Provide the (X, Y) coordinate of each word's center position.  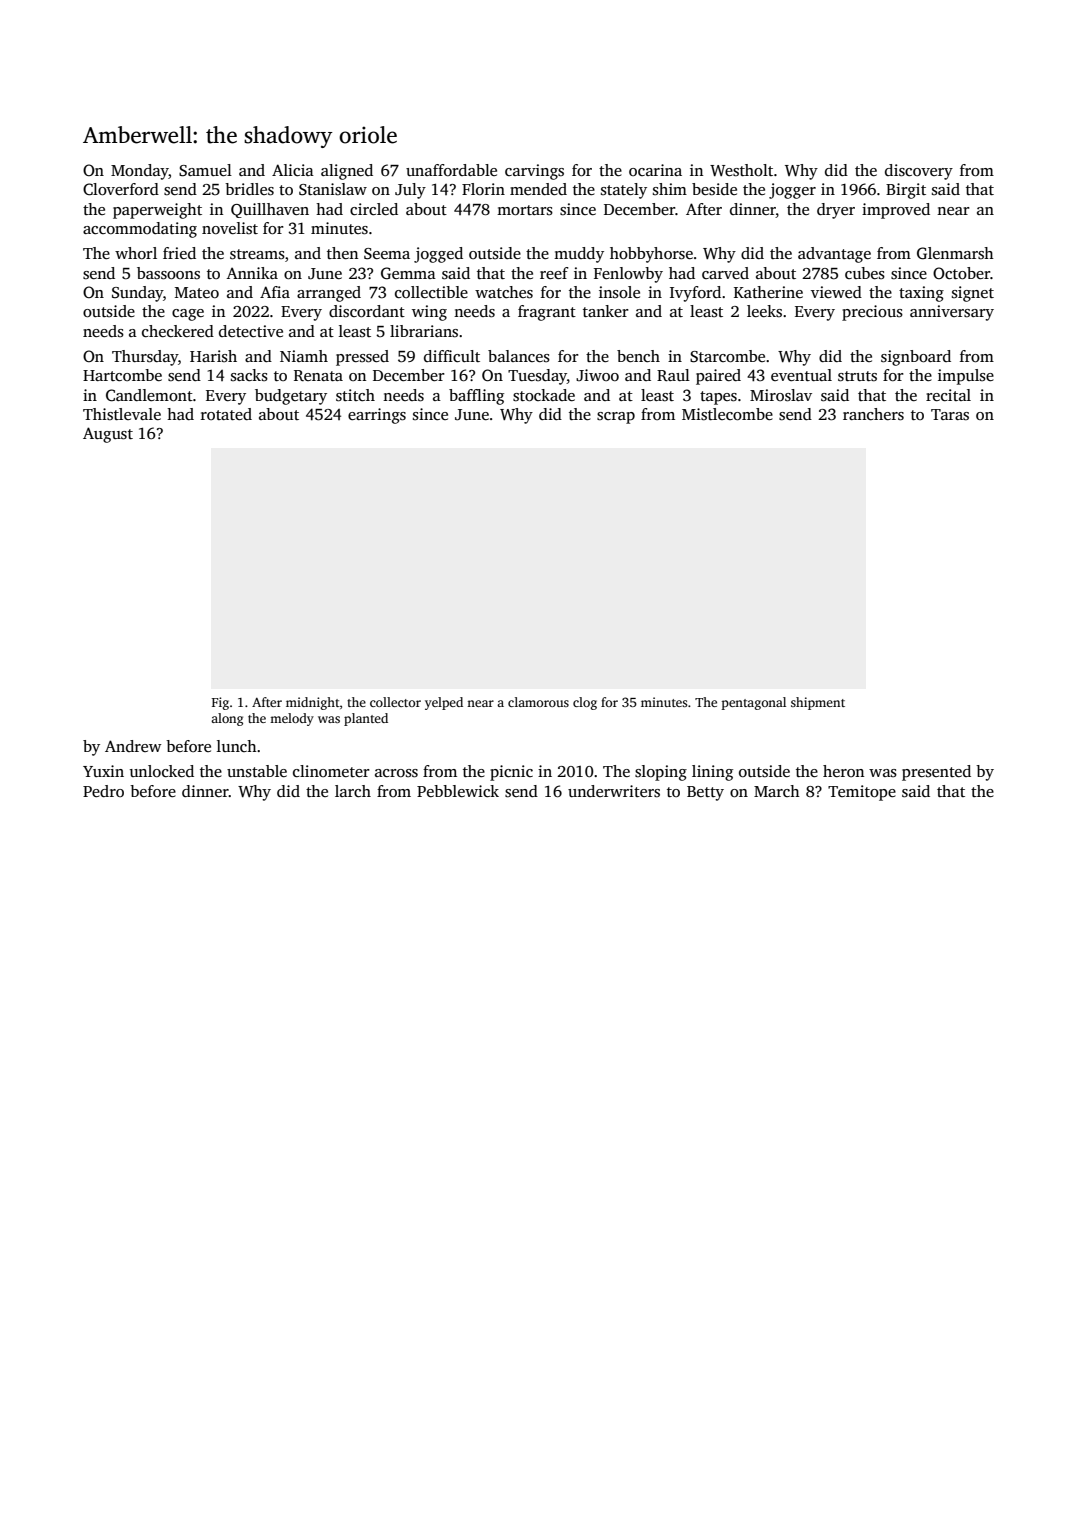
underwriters (614, 791)
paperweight (157, 211)
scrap (616, 418)
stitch (355, 395)
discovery (919, 172)
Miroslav (781, 395)
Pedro (103, 791)
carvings (534, 172)
